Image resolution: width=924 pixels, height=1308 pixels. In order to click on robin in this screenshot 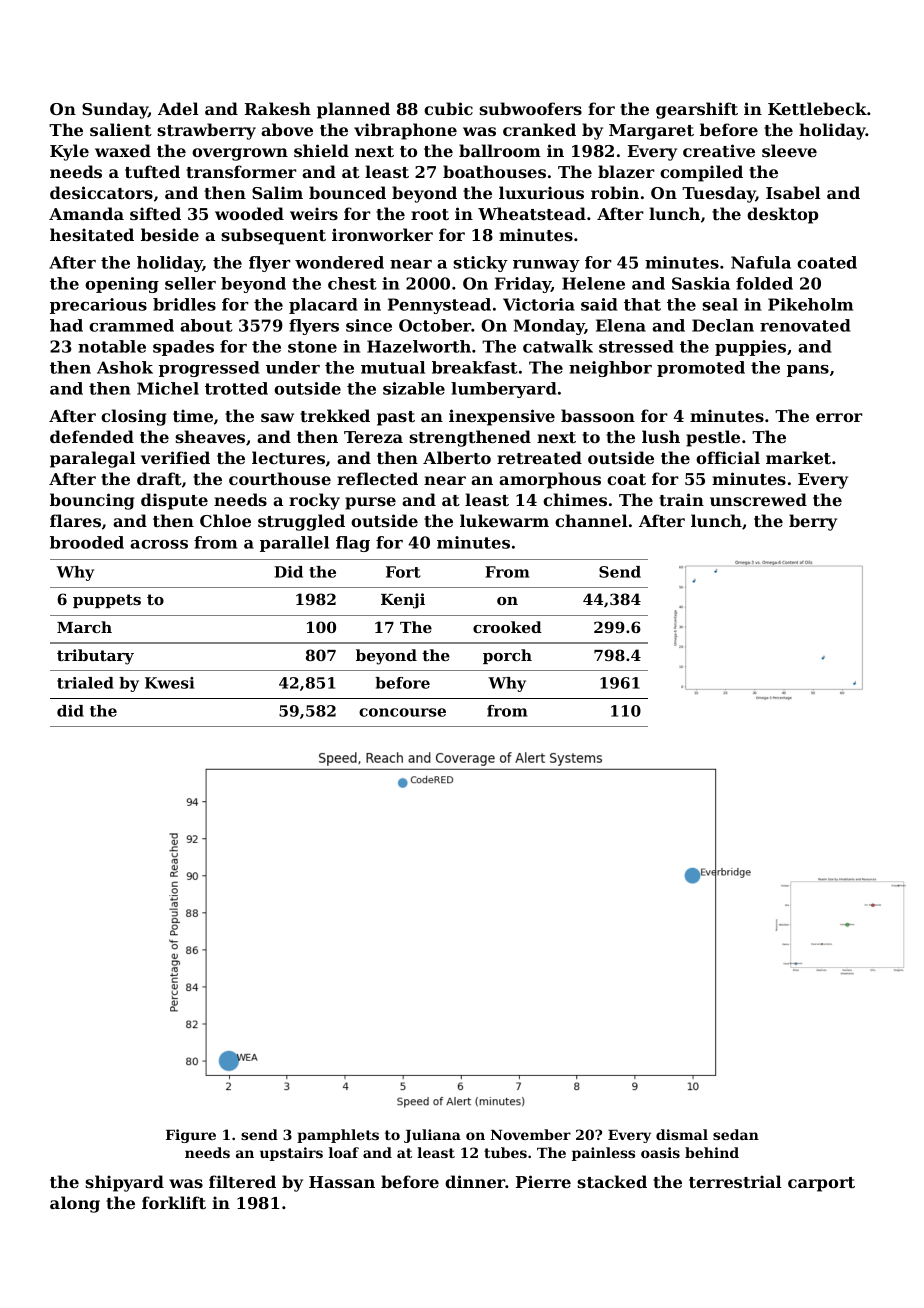, I will do `click(615, 192)`.
